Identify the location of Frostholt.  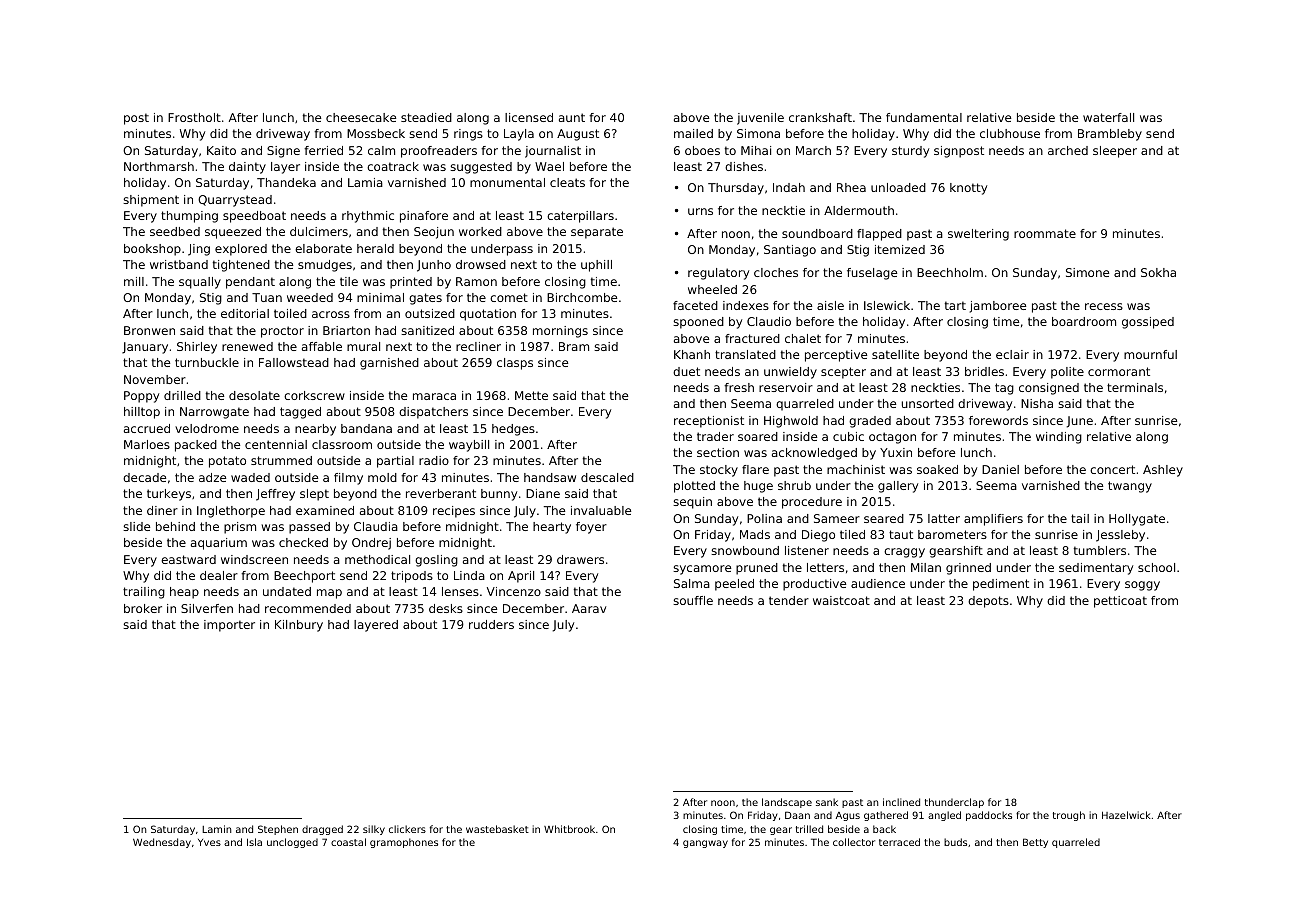
(194, 117).
